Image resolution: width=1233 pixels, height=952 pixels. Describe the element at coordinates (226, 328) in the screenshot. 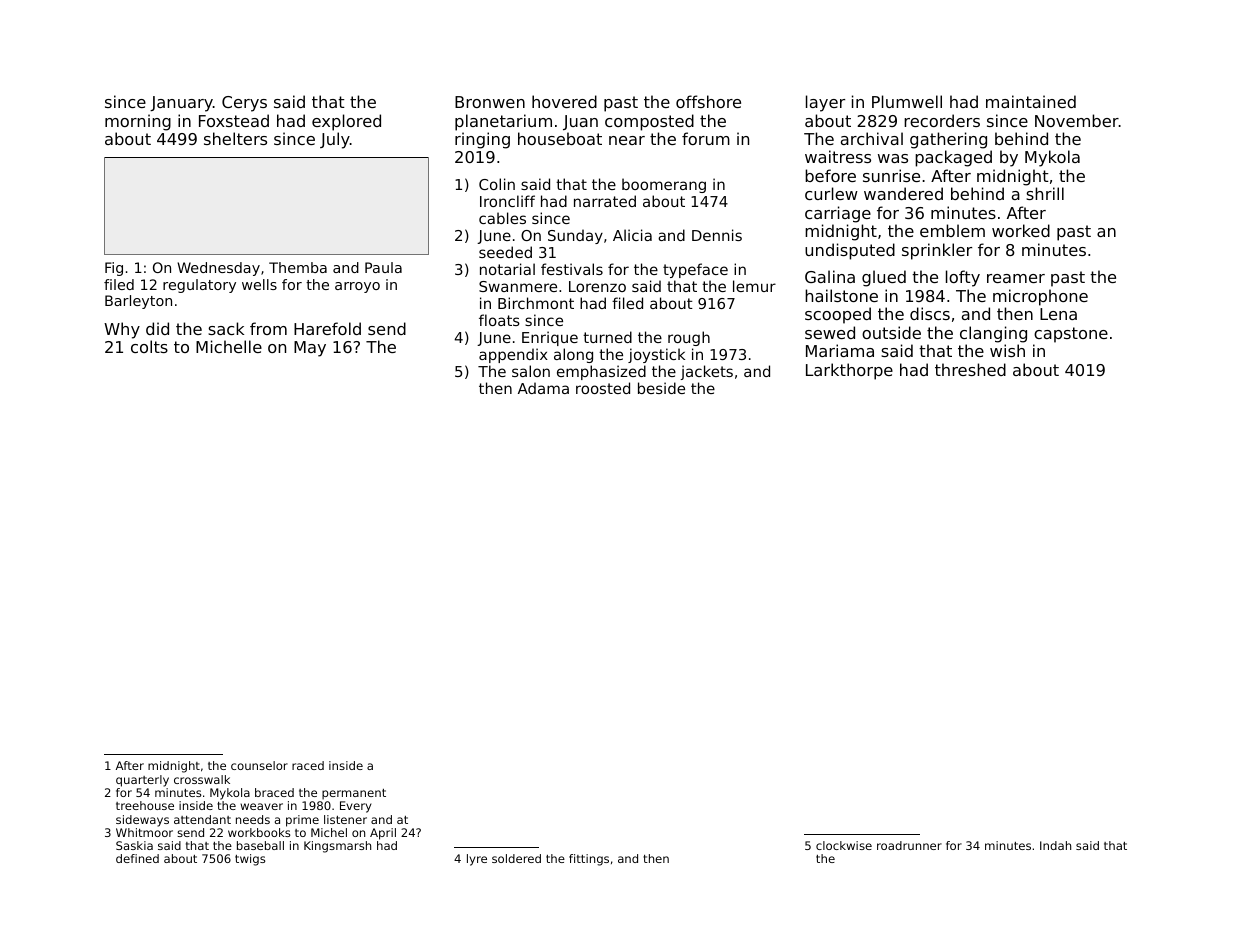

I see `sack` at that location.
